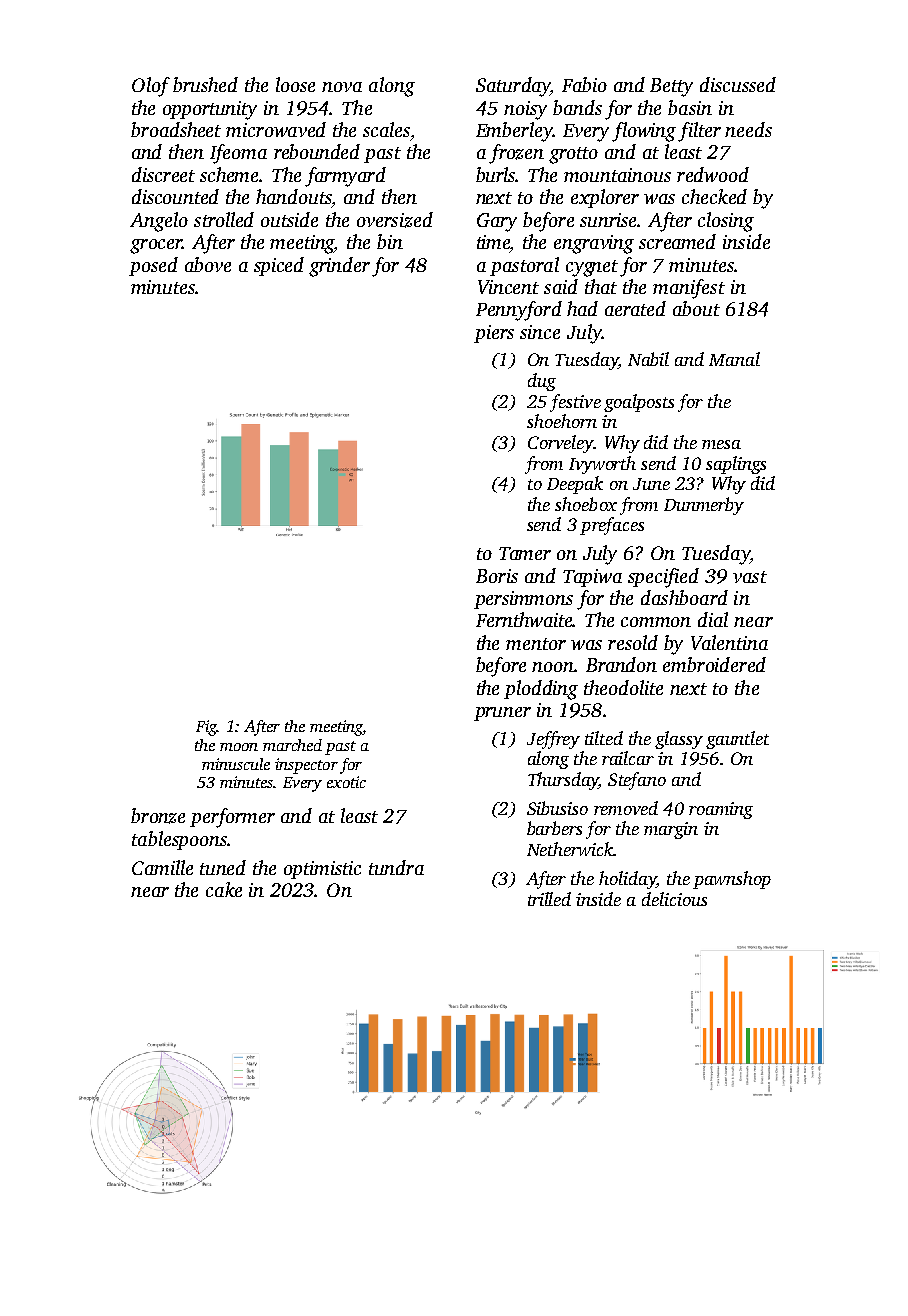  Describe the element at coordinates (540, 332) in the screenshot. I see `since` at that location.
